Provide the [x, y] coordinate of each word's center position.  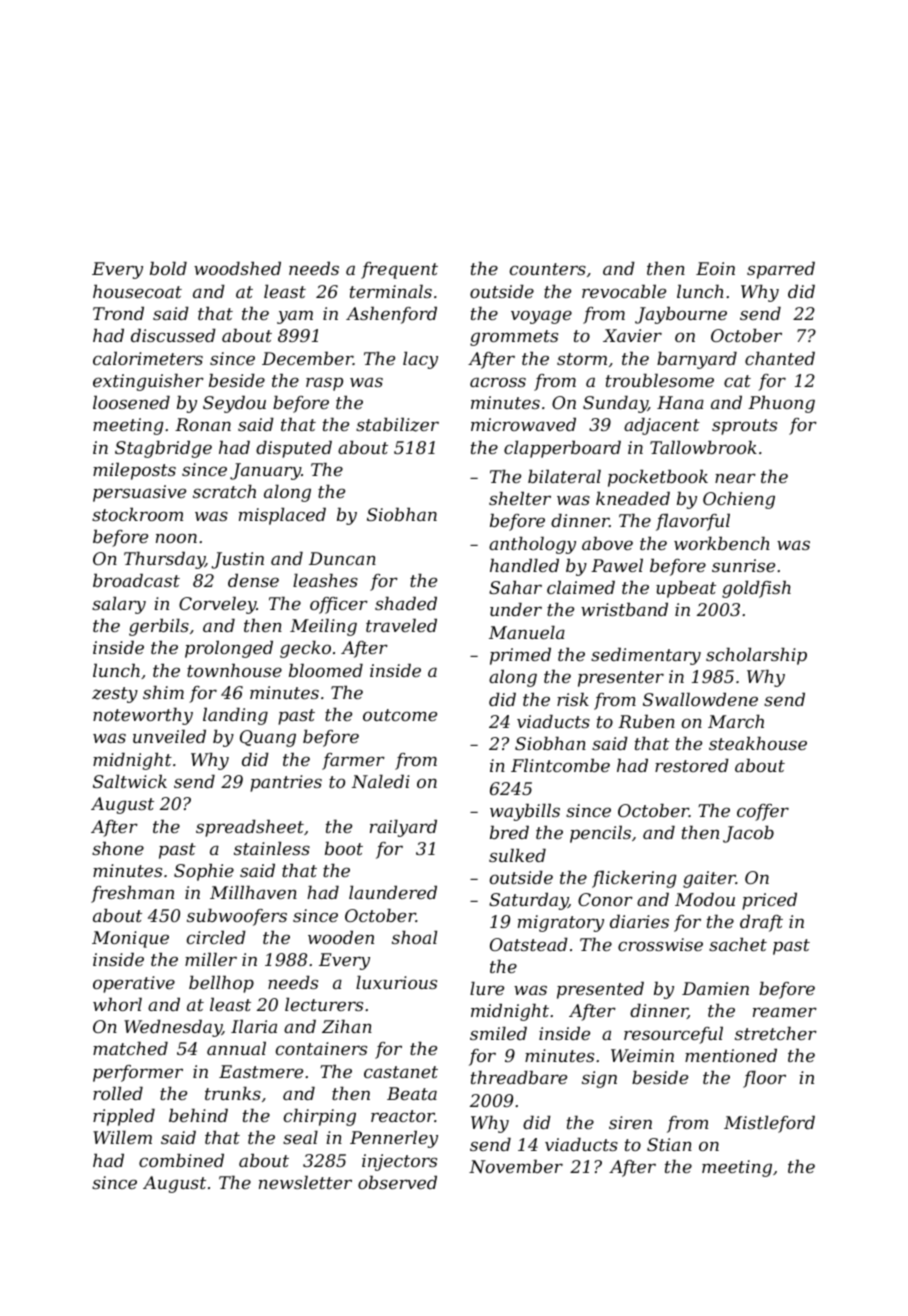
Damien [715, 988]
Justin [237, 560]
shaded [406, 603]
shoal [414, 937]
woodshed [237, 268]
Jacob [748, 834]
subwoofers [237, 917]
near [735, 478]
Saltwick [130, 781]
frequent [399, 270]
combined [181, 1160]
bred [509, 832]
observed [397, 1182]
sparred [781, 270]
